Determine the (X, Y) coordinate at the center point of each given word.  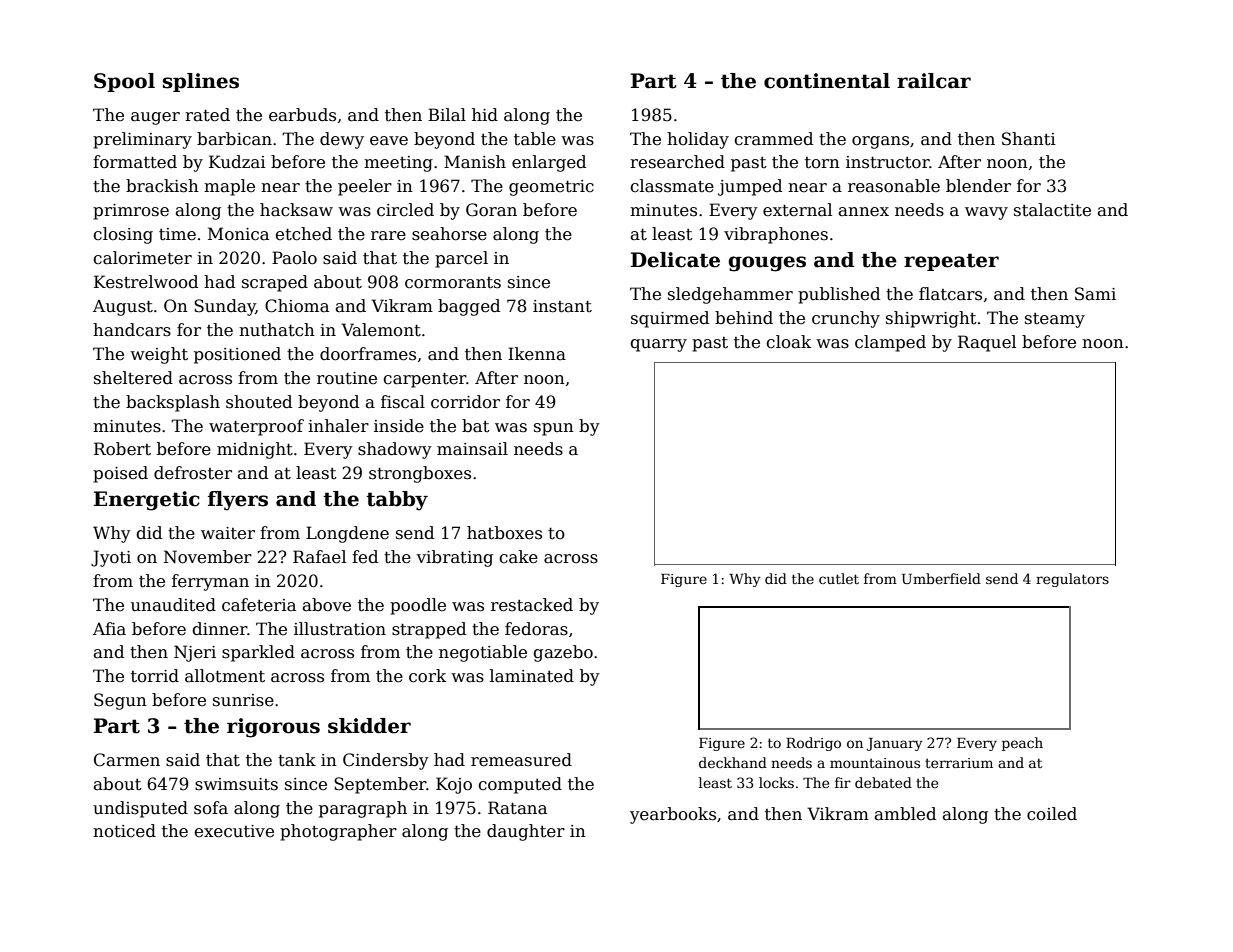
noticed (124, 831)
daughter (526, 832)
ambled (905, 814)
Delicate (675, 260)
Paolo (294, 258)
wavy (986, 213)
